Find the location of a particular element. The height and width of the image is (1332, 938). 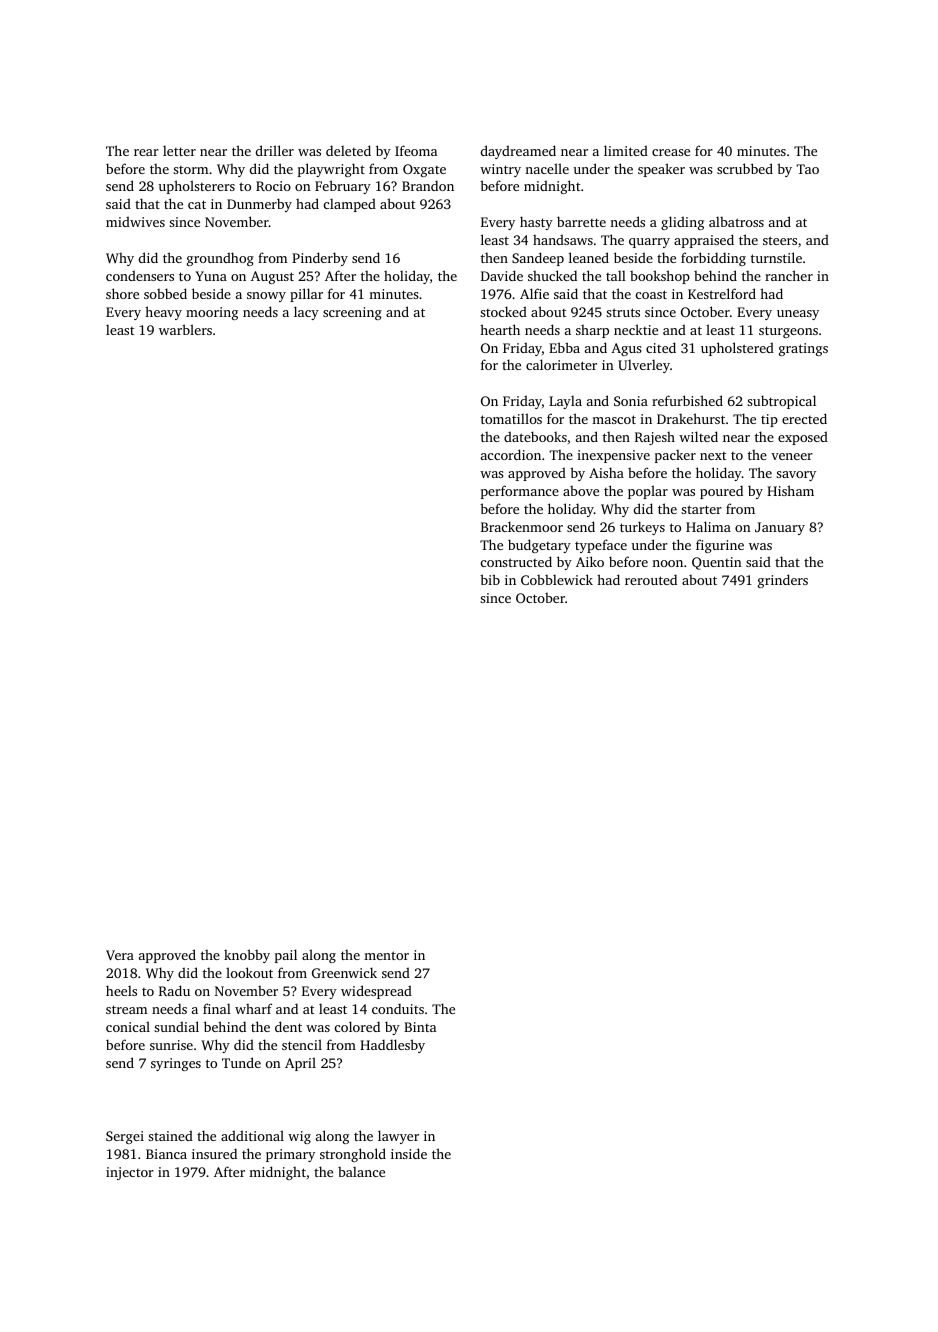

constructed is located at coordinates (516, 561).
